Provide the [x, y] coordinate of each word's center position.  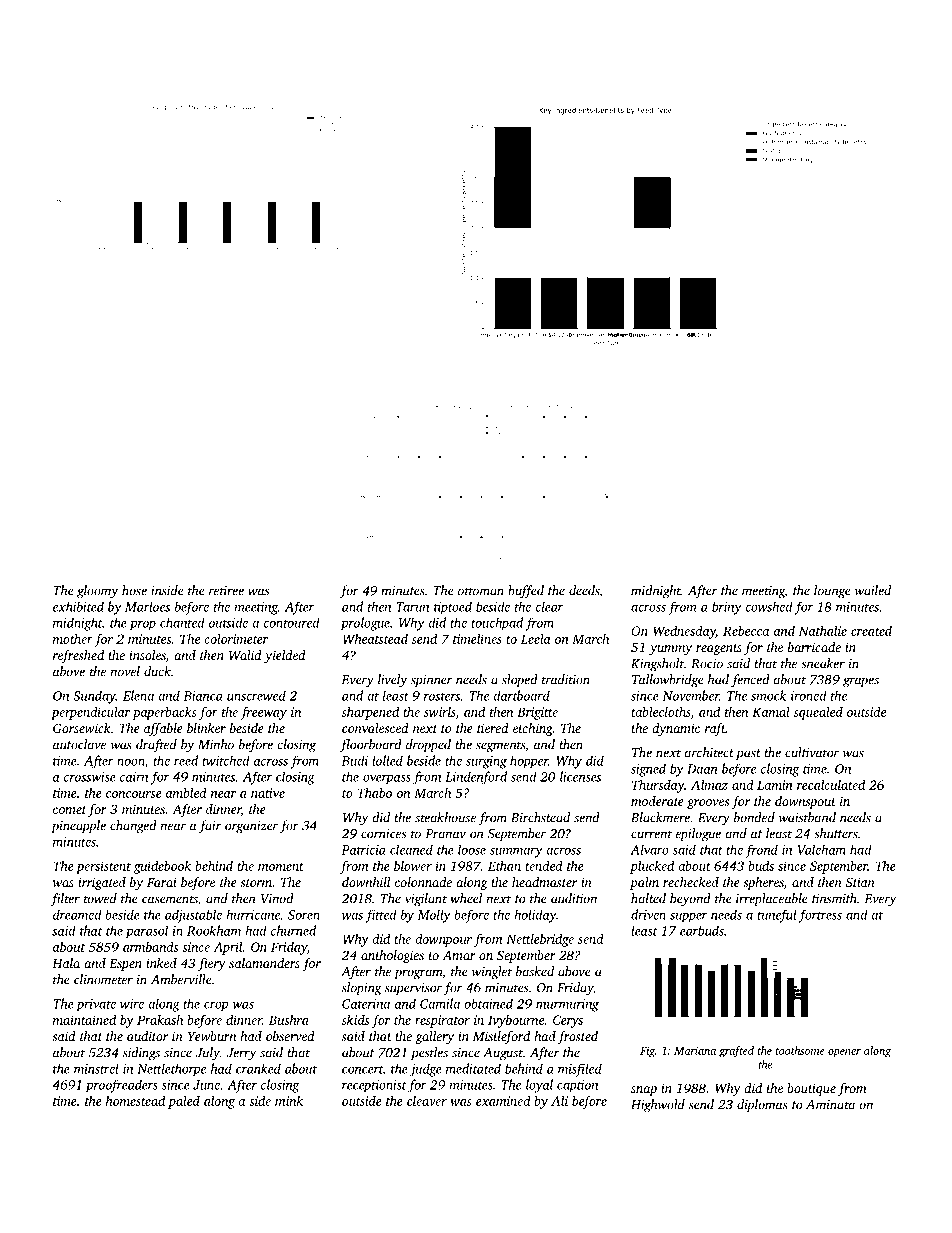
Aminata [830, 1105]
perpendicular [90, 713]
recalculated [831, 784]
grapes [861, 682]
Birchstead [540, 817]
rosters [442, 697]
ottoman [481, 591]
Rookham [214, 930]
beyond [690, 900]
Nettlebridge [540, 940]
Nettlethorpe [171, 1069]
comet [69, 810]
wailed [873, 590]
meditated [473, 1068]
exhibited [78, 606]
